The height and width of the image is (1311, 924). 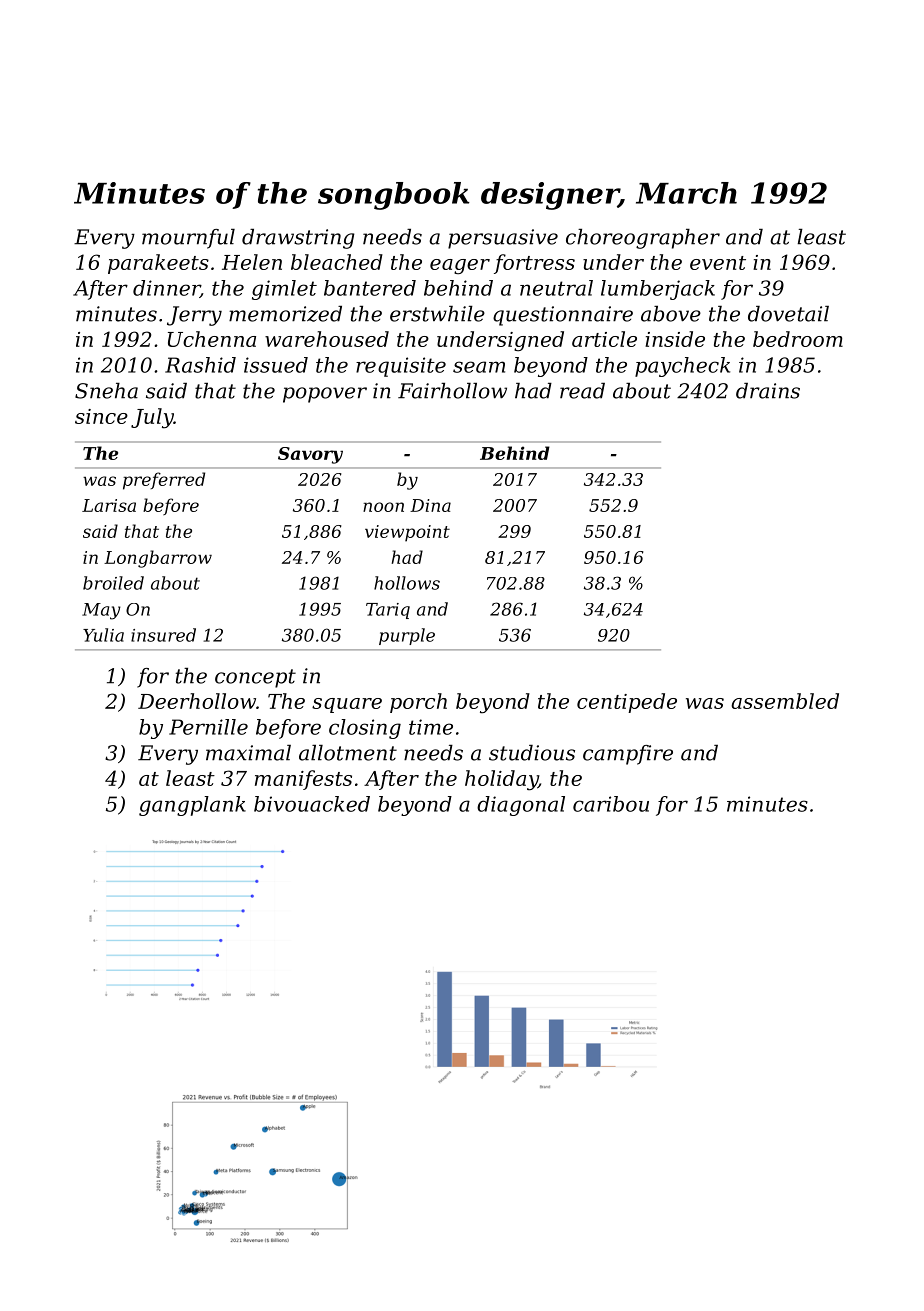 What do you see at coordinates (407, 533) in the image?
I see `viewpoint` at bounding box center [407, 533].
